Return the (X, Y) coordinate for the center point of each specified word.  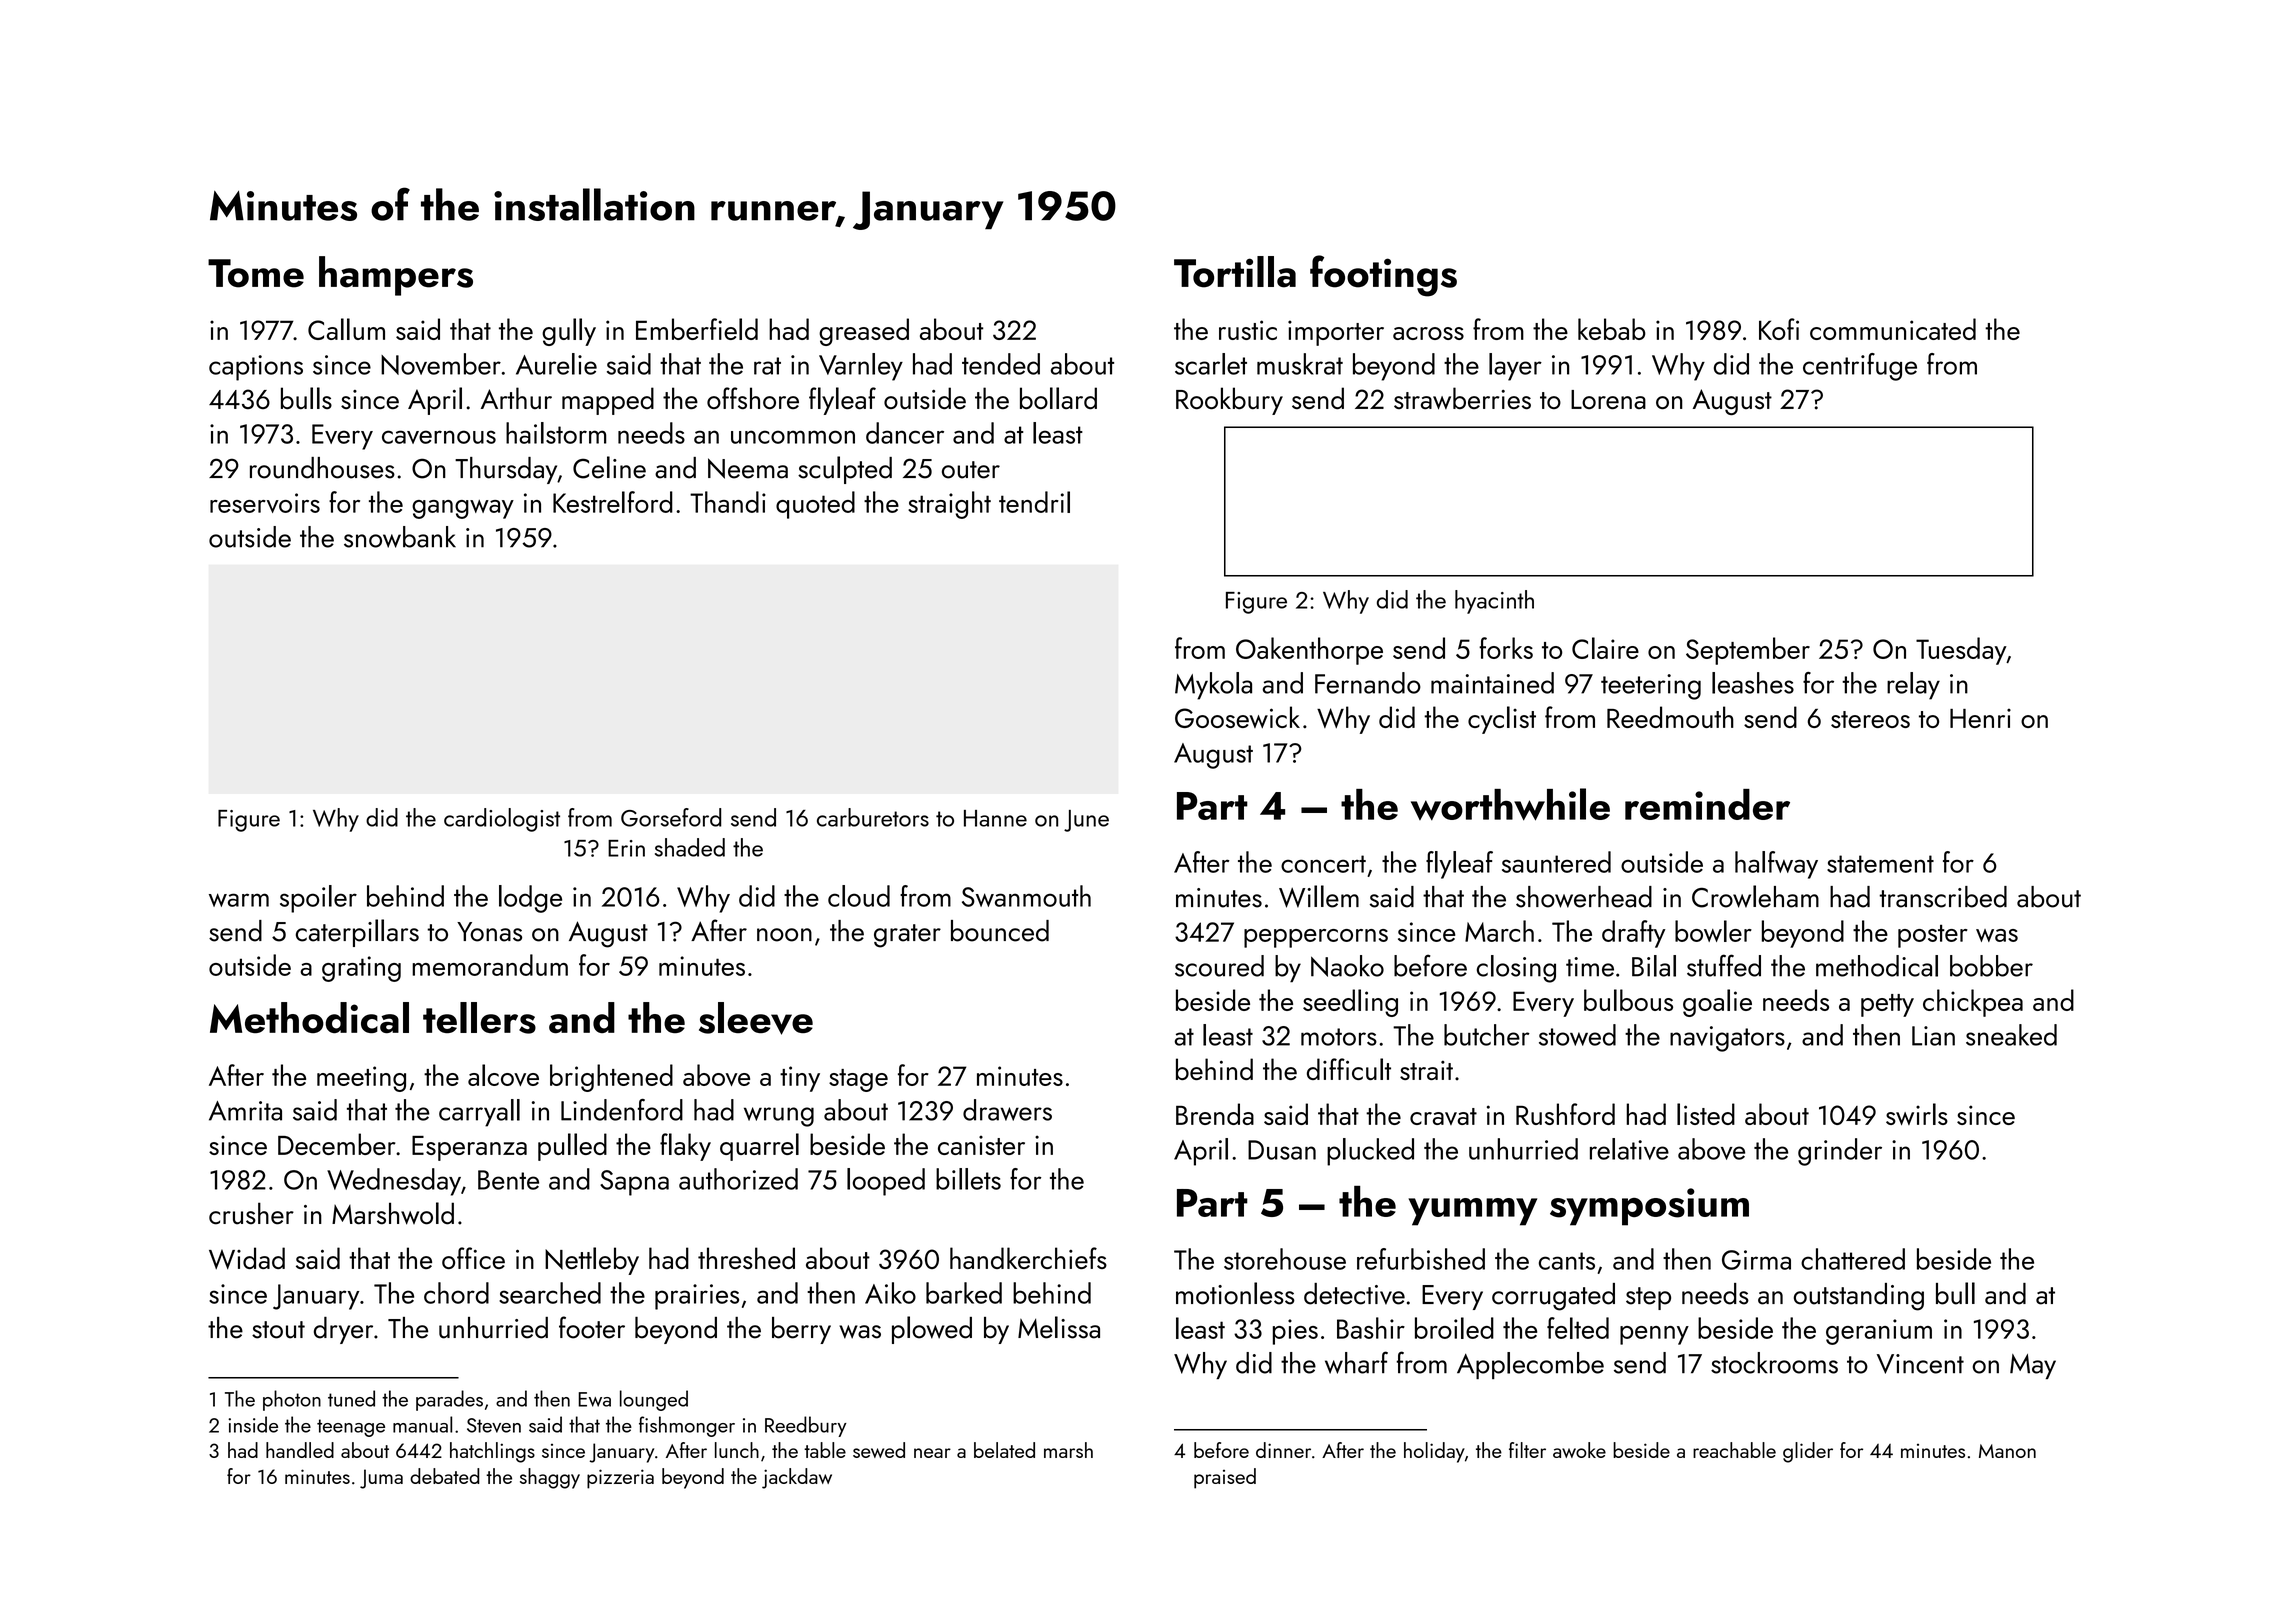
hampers (396, 276)
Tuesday (1961, 651)
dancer (905, 433)
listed (1706, 1114)
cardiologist (502, 820)
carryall (479, 1113)
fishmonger (687, 1426)
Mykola (1213, 686)
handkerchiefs (1028, 1258)
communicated (1893, 329)
